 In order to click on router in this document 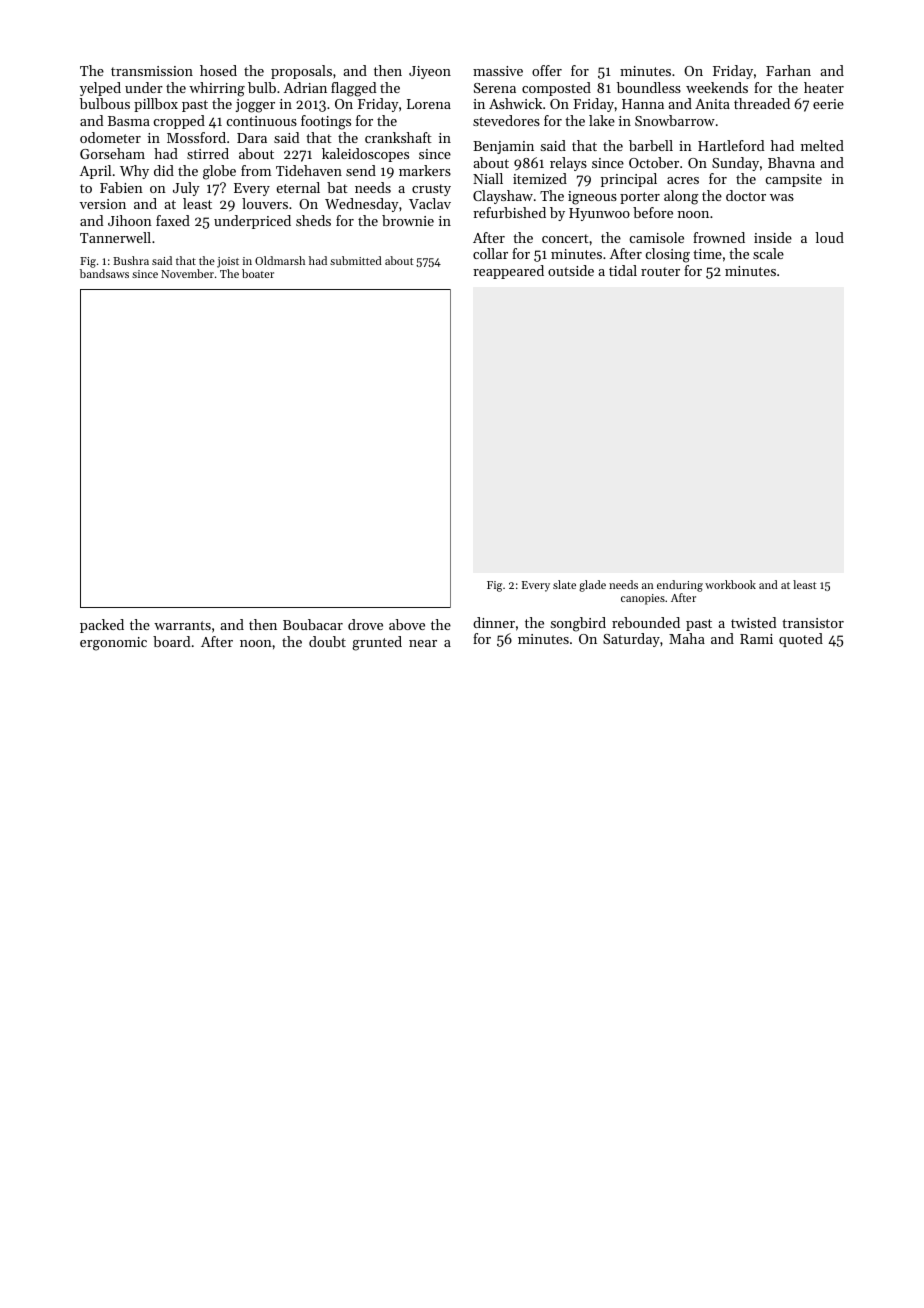, I will do `click(660, 271)`.
